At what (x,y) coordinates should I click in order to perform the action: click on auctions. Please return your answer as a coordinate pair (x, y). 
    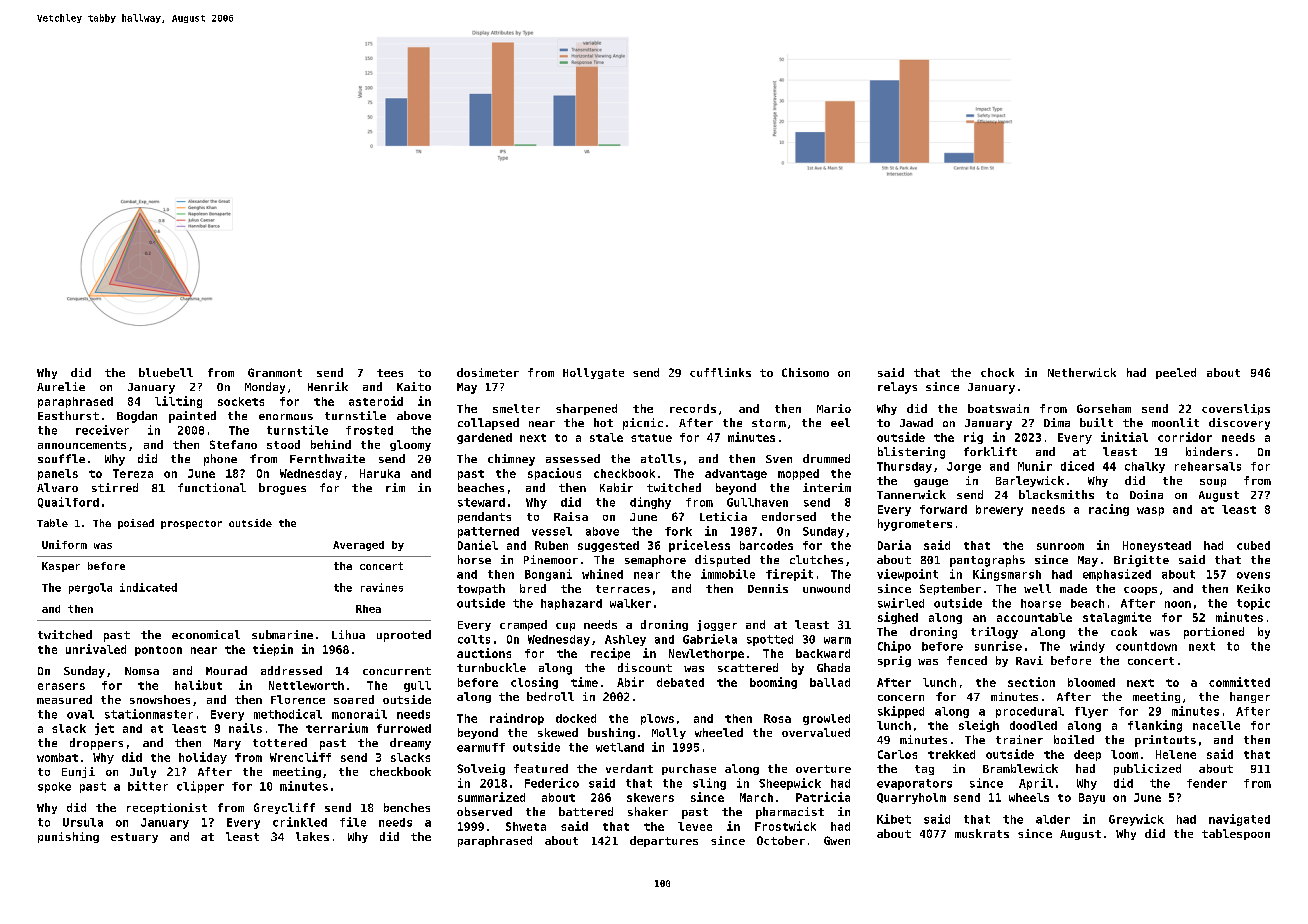
    Looking at the image, I should click on (484, 653).
